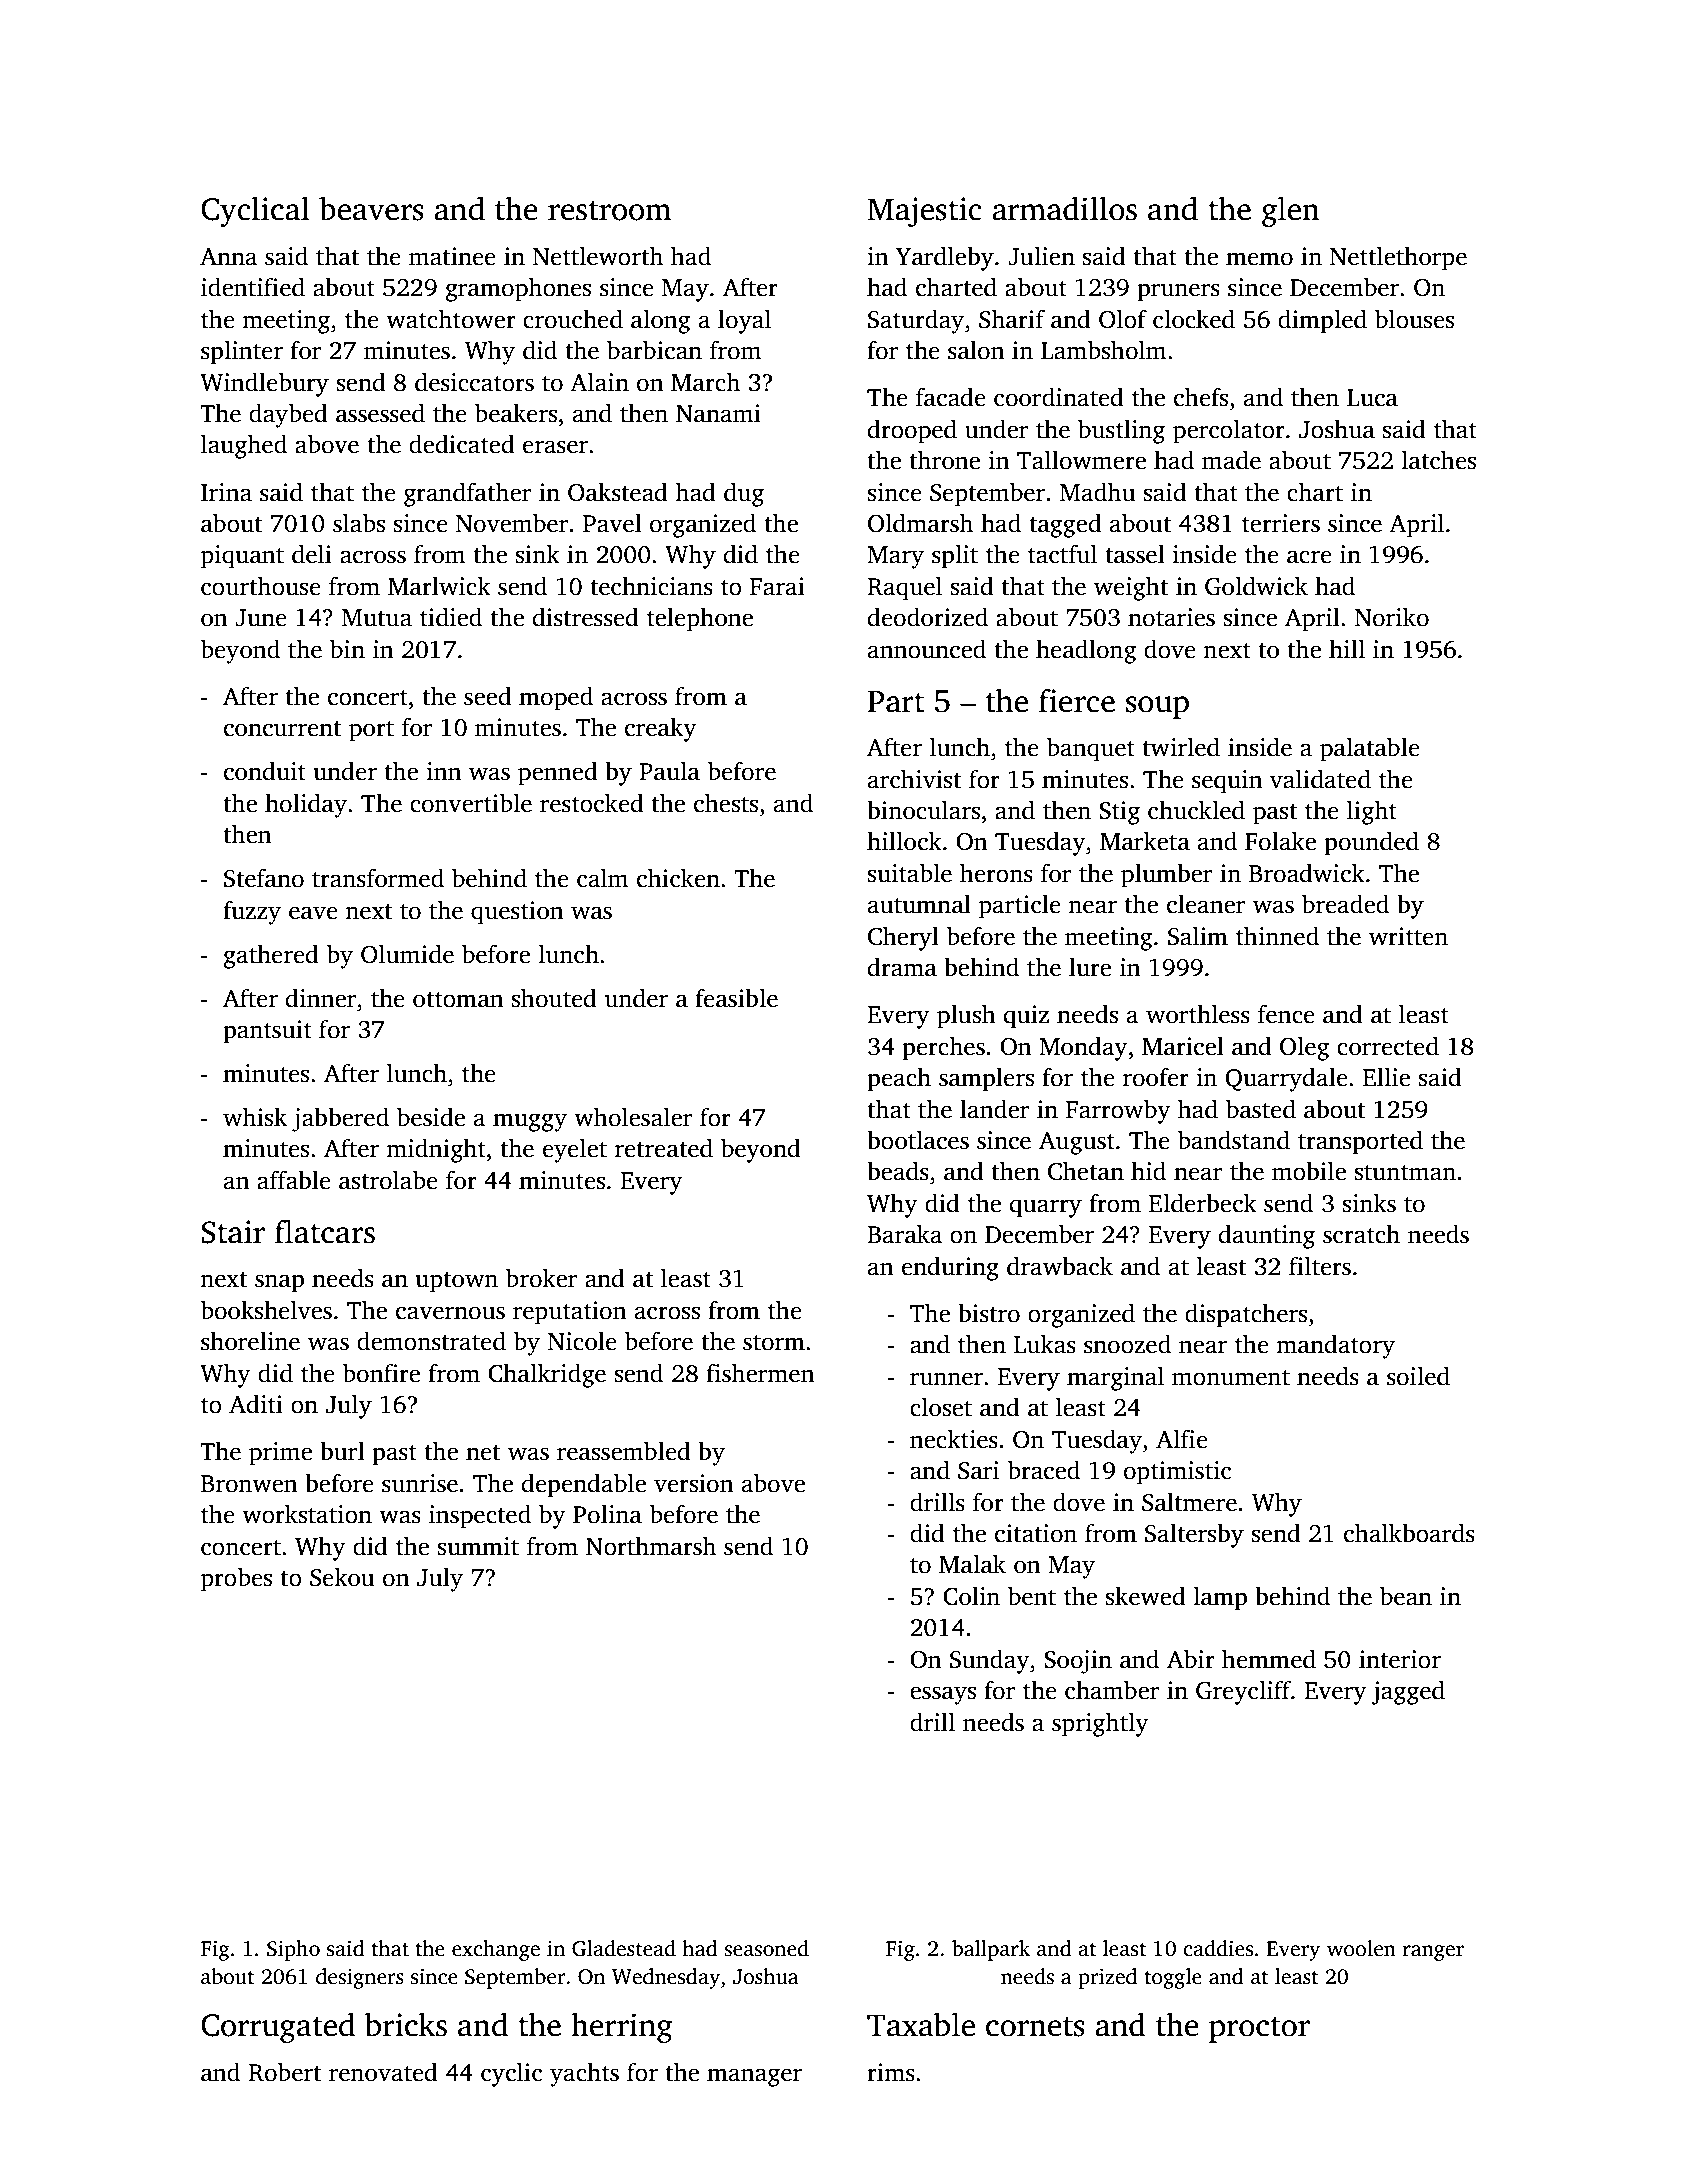  What do you see at coordinates (609, 211) in the screenshot?
I see `restroom` at bounding box center [609, 211].
